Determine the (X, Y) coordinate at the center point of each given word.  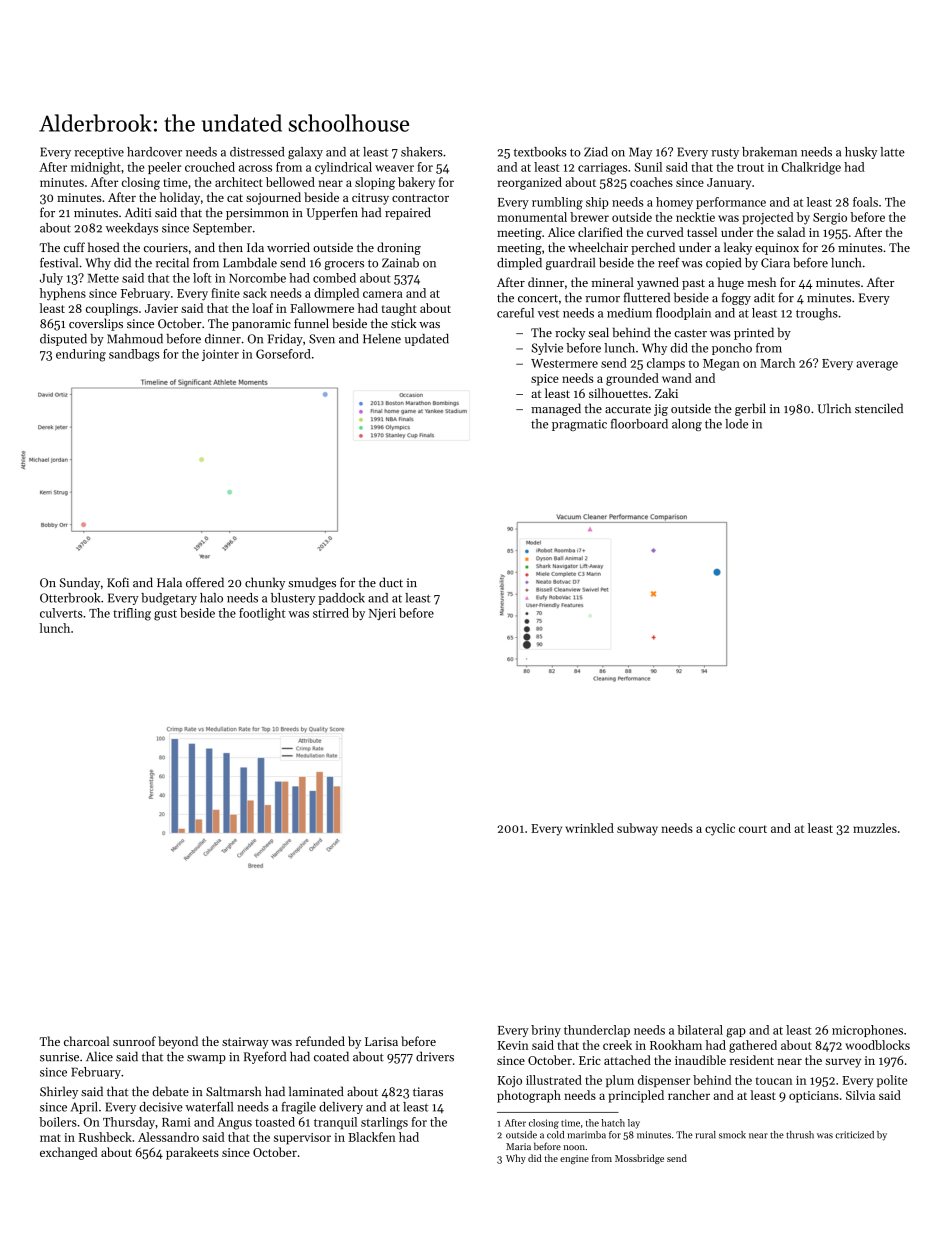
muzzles (875, 828)
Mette (103, 278)
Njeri (382, 614)
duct (391, 582)
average (877, 366)
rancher (689, 1095)
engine (574, 1159)
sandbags (134, 355)
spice (545, 380)
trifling (132, 614)
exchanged (69, 1153)
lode (736, 424)
